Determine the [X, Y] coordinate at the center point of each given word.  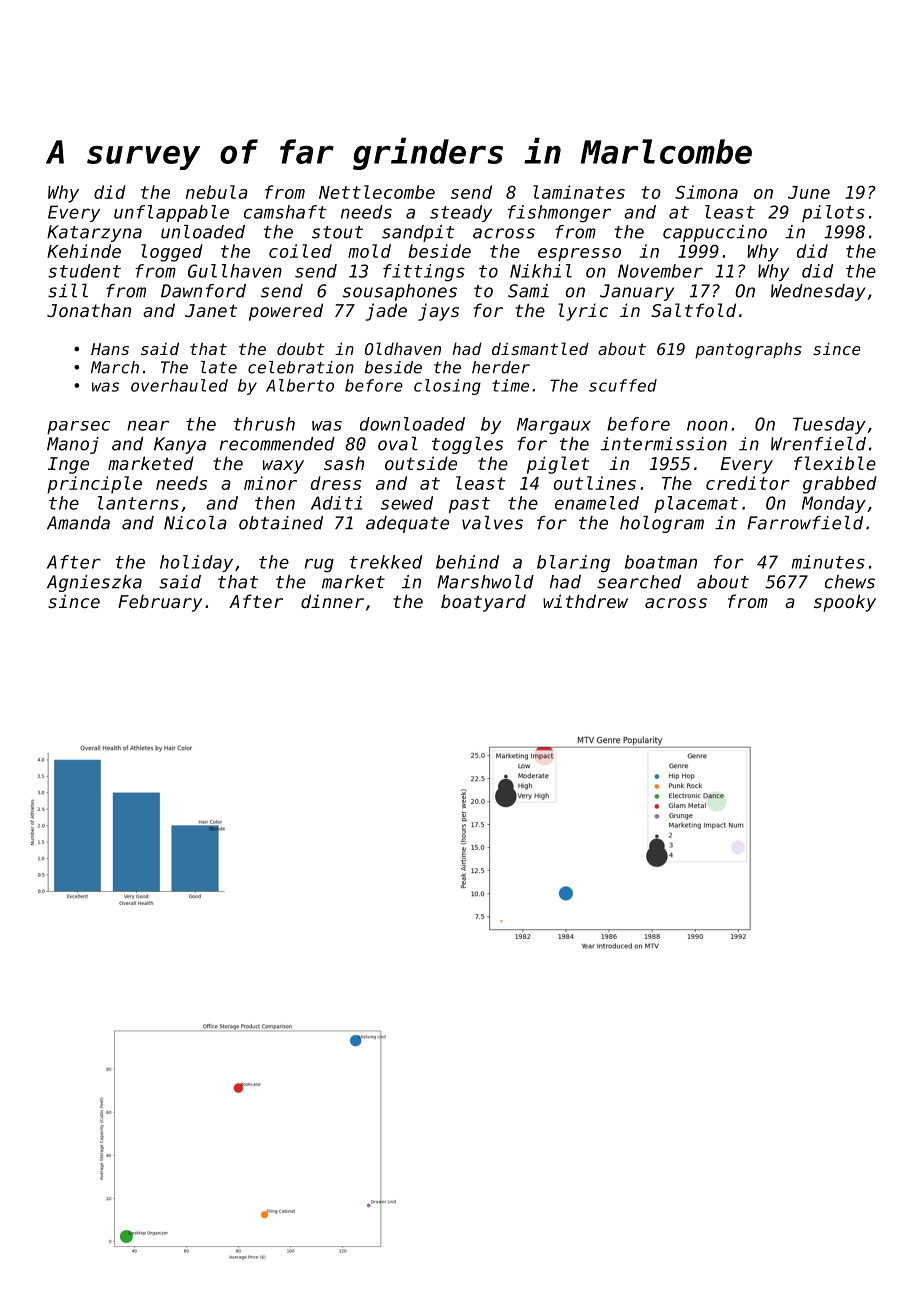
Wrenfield [818, 444]
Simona [706, 192]
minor [270, 483]
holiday [196, 563]
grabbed [840, 485]
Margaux [554, 426]
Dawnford [203, 291]
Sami [528, 291]
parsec [78, 427]
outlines [595, 483]
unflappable [171, 213]
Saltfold [693, 310]
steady [461, 213]
